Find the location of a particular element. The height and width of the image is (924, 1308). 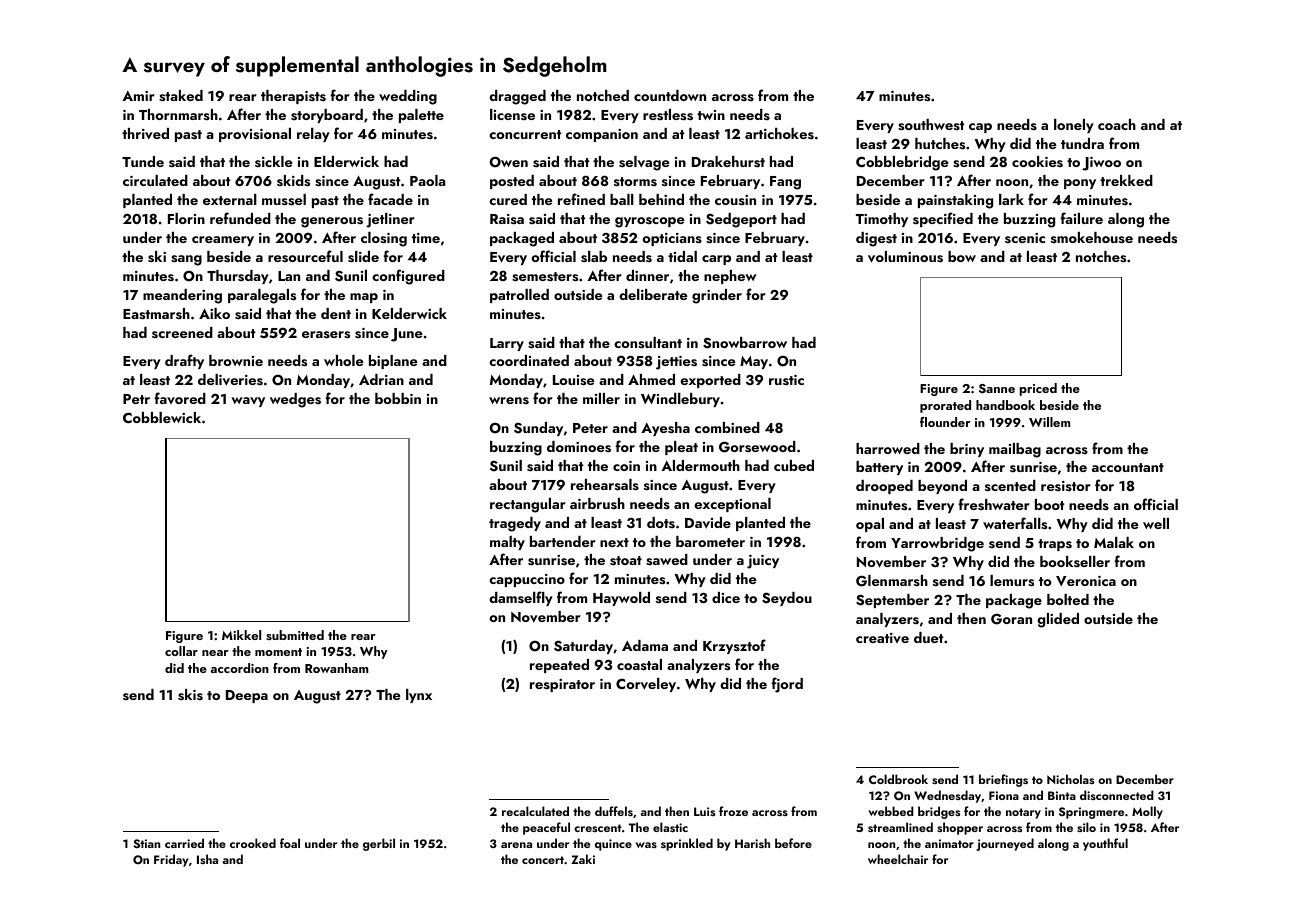

wheelchair is located at coordinates (898, 859).
